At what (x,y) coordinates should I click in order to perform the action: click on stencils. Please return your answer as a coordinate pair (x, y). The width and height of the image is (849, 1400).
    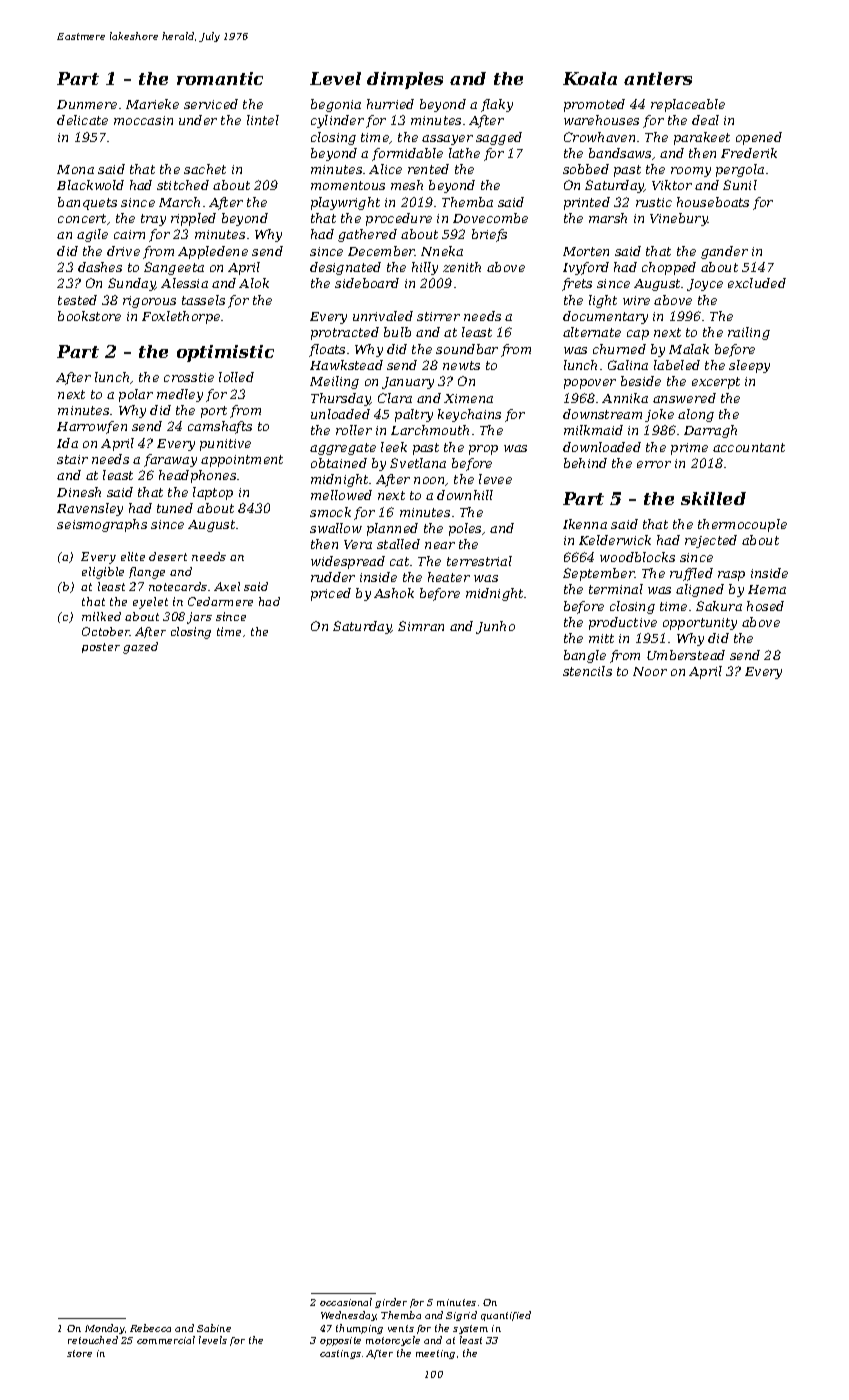
    Looking at the image, I should click on (587, 671).
